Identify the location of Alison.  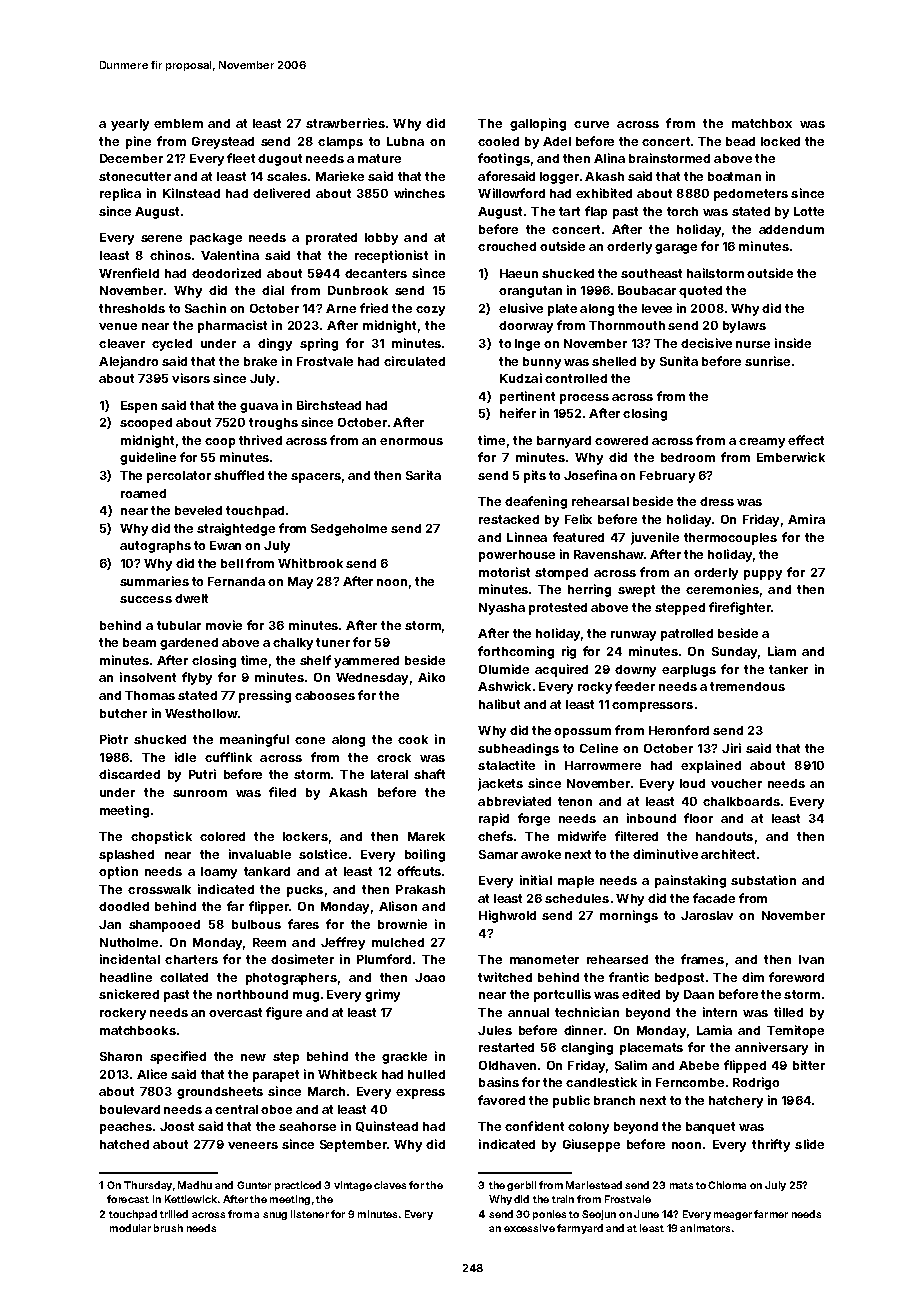
(398, 906).
